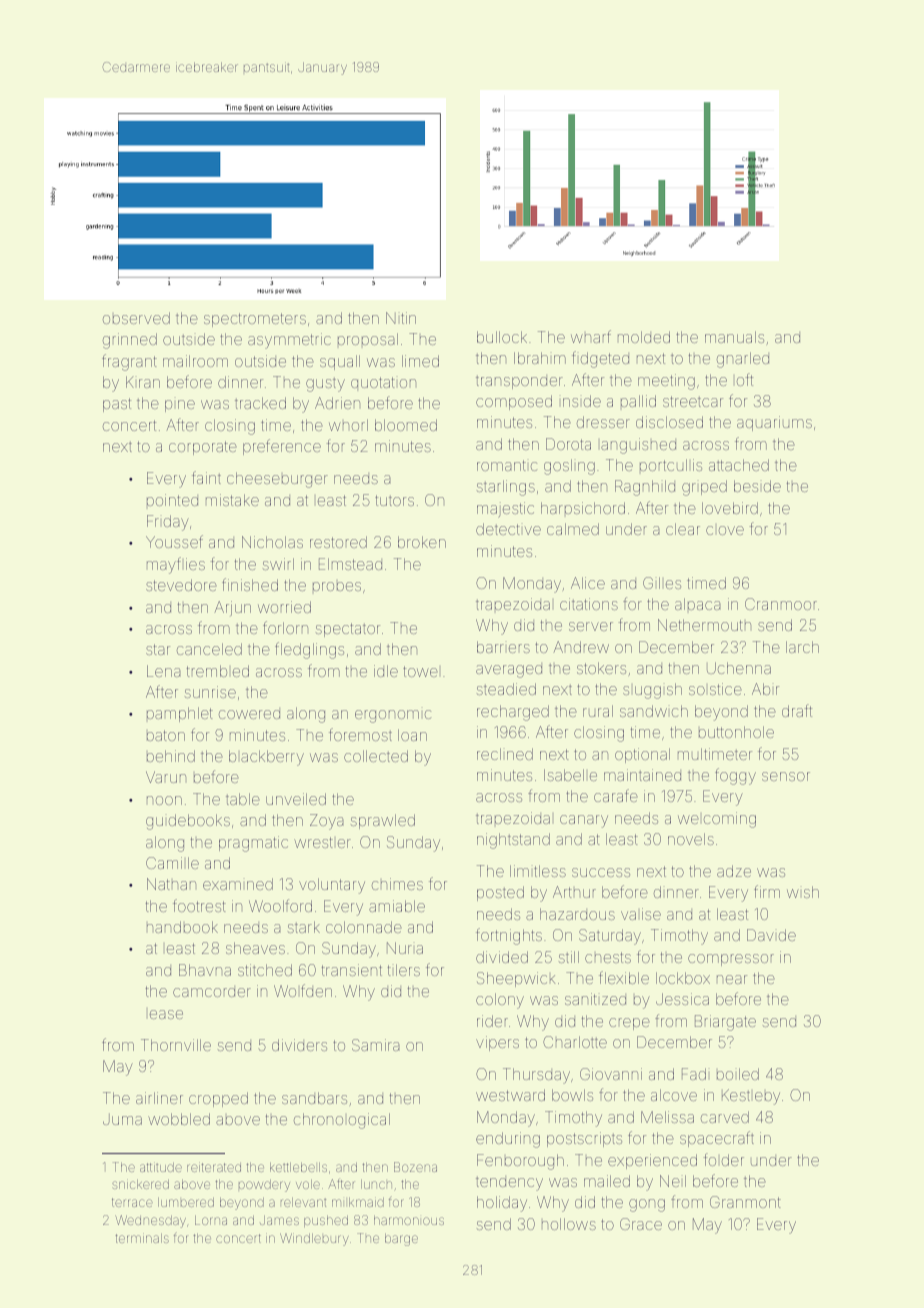  What do you see at coordinates (662, 583) in the screenshot?
I see `Gilles` at bounding box center [662, 583].
